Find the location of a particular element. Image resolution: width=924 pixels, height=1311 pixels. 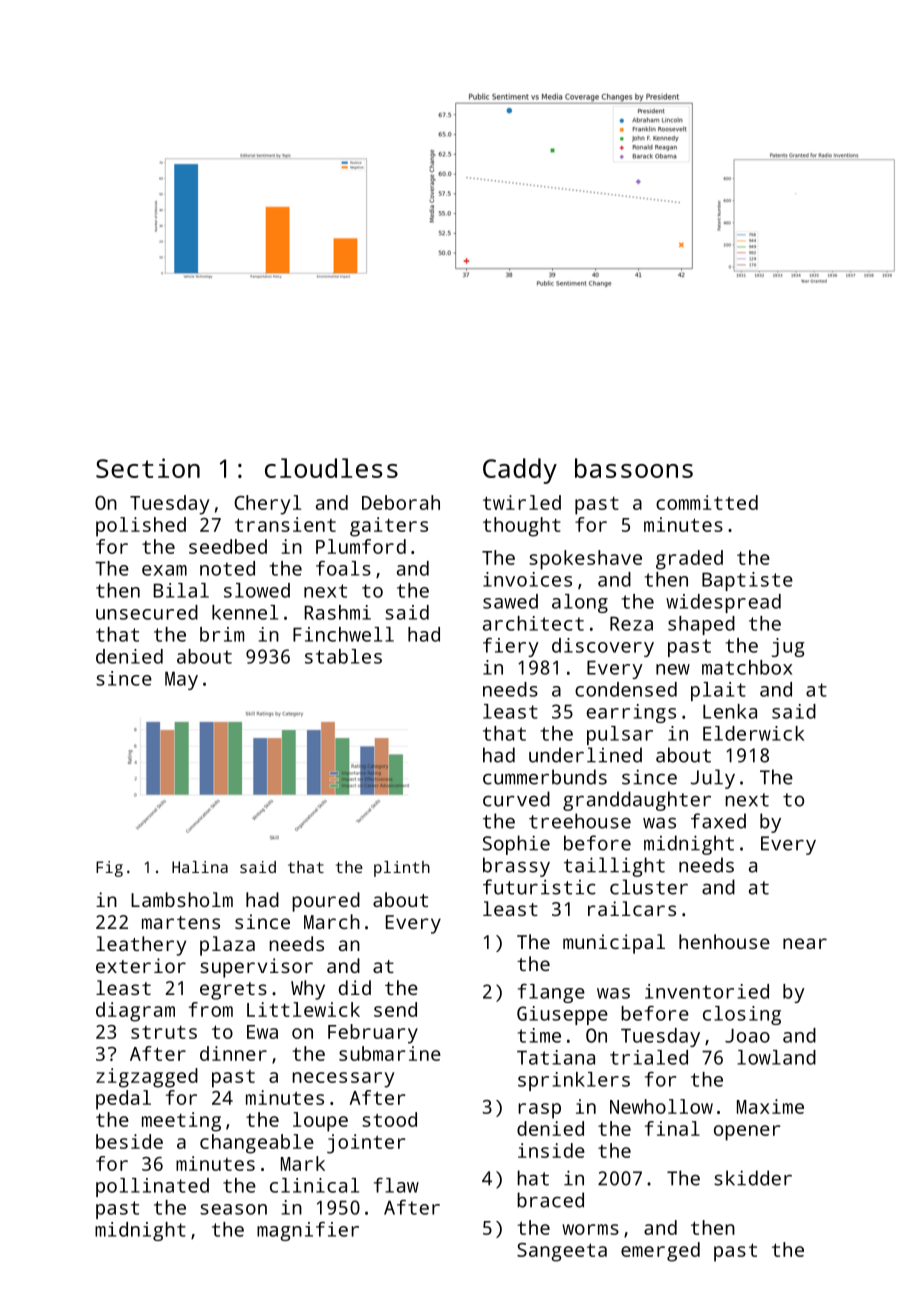

rasp is located at coordinates (539, 1111).
